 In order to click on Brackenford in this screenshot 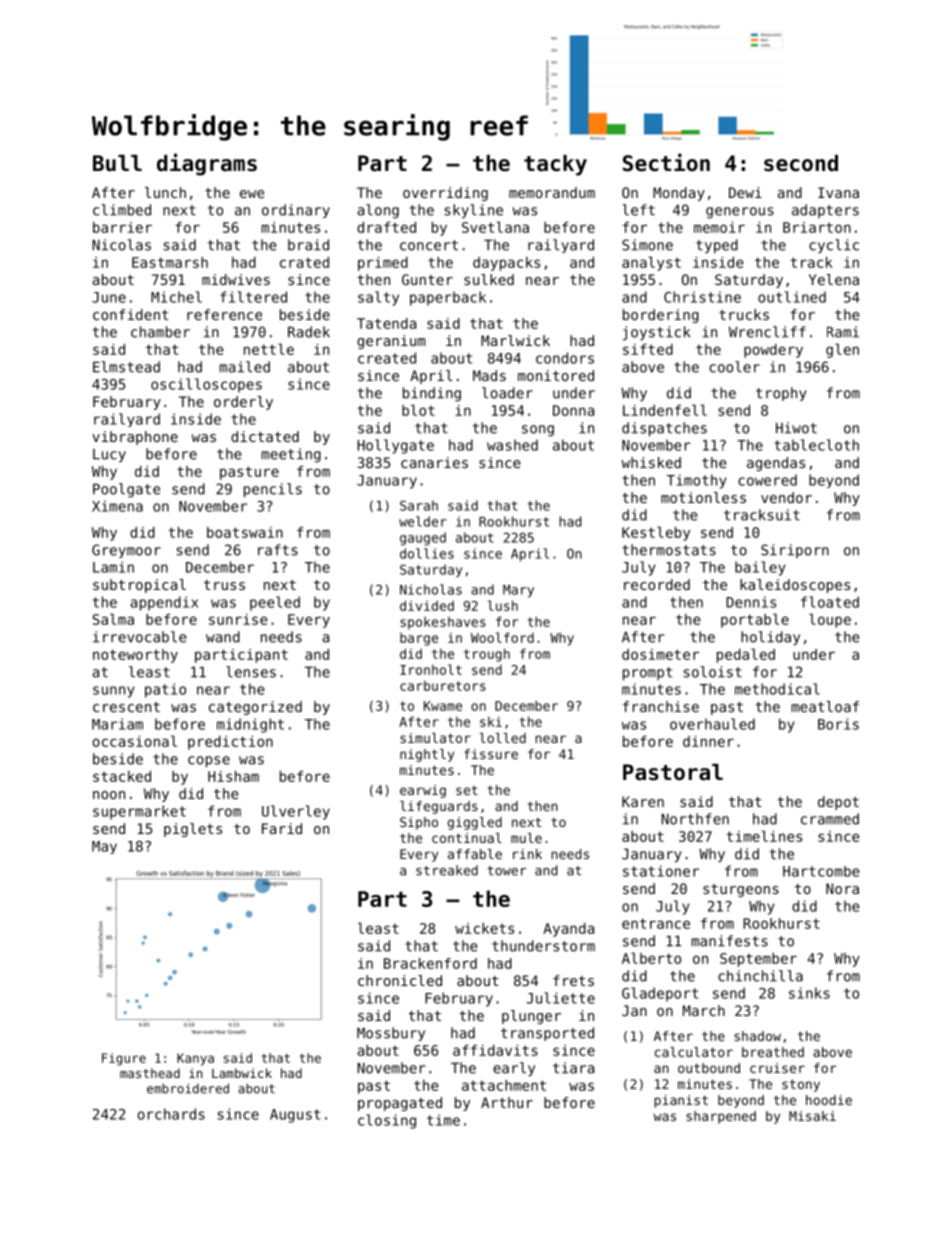, I will do `click(430, 963)`.
